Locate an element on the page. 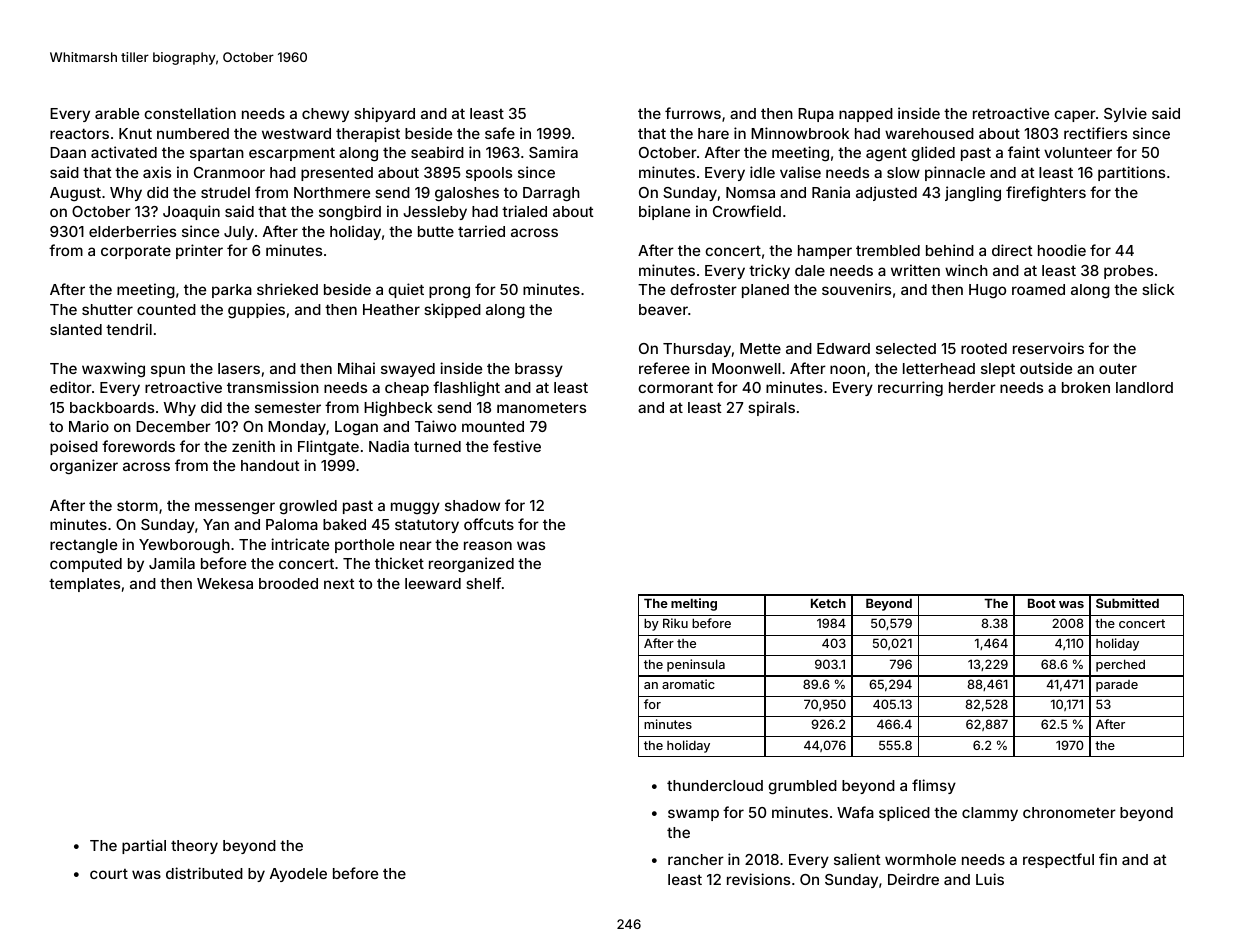 Image resolution: width=1233 pixels, height=952 pixels. brassy is located at coordinates (539, 370).
